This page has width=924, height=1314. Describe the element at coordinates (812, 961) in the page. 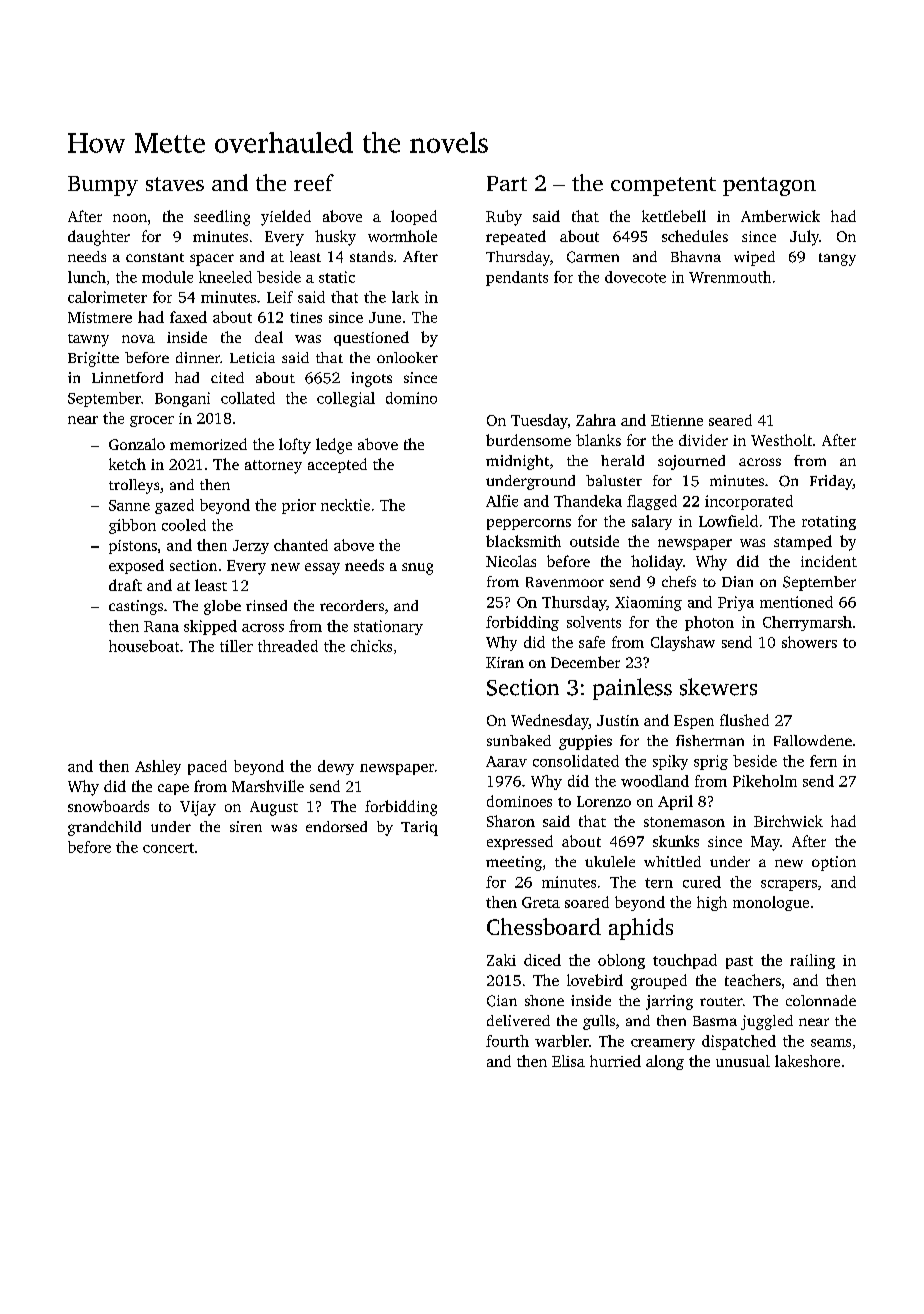

I see `railing` at that location.
